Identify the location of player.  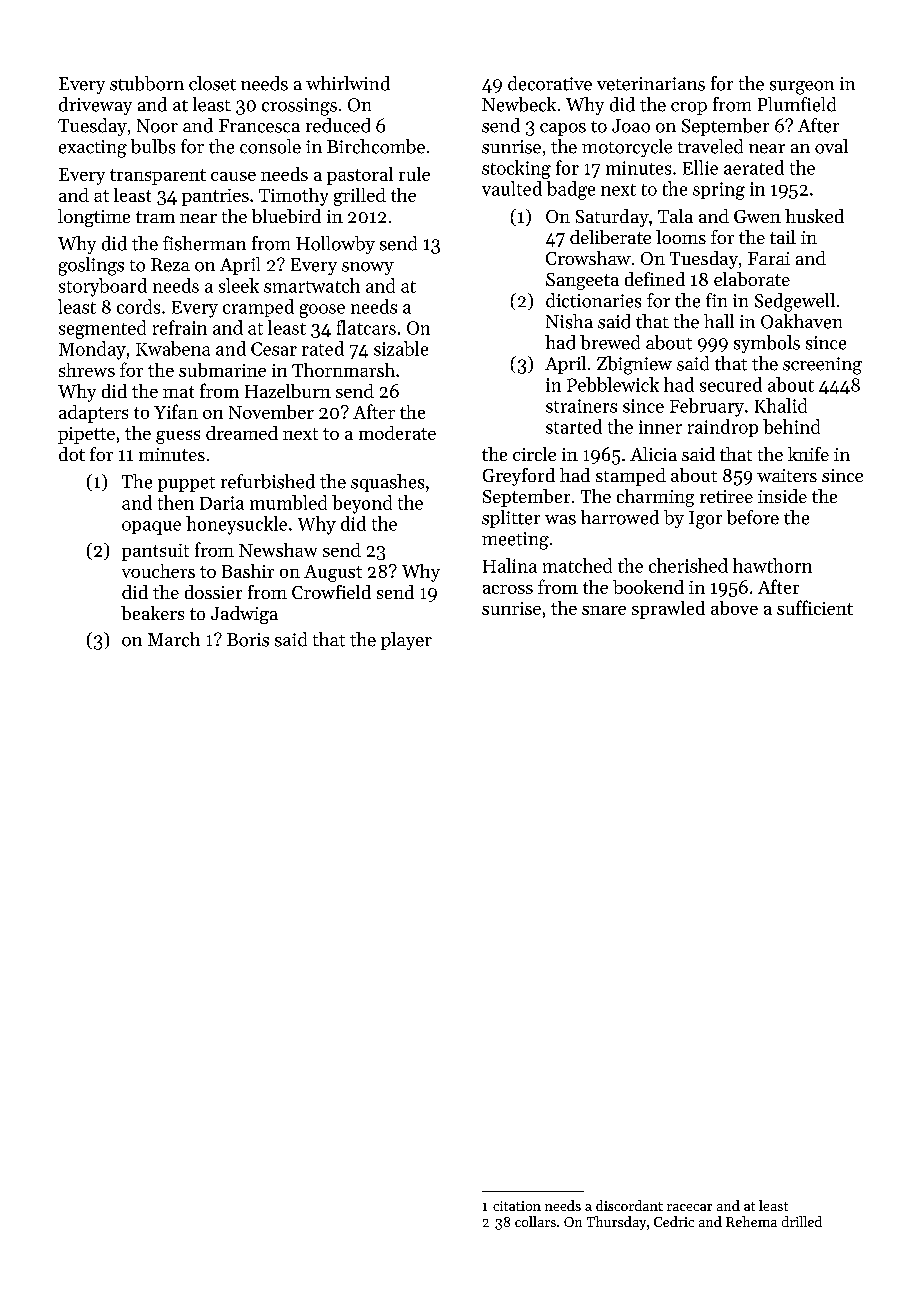
(406, 641).
